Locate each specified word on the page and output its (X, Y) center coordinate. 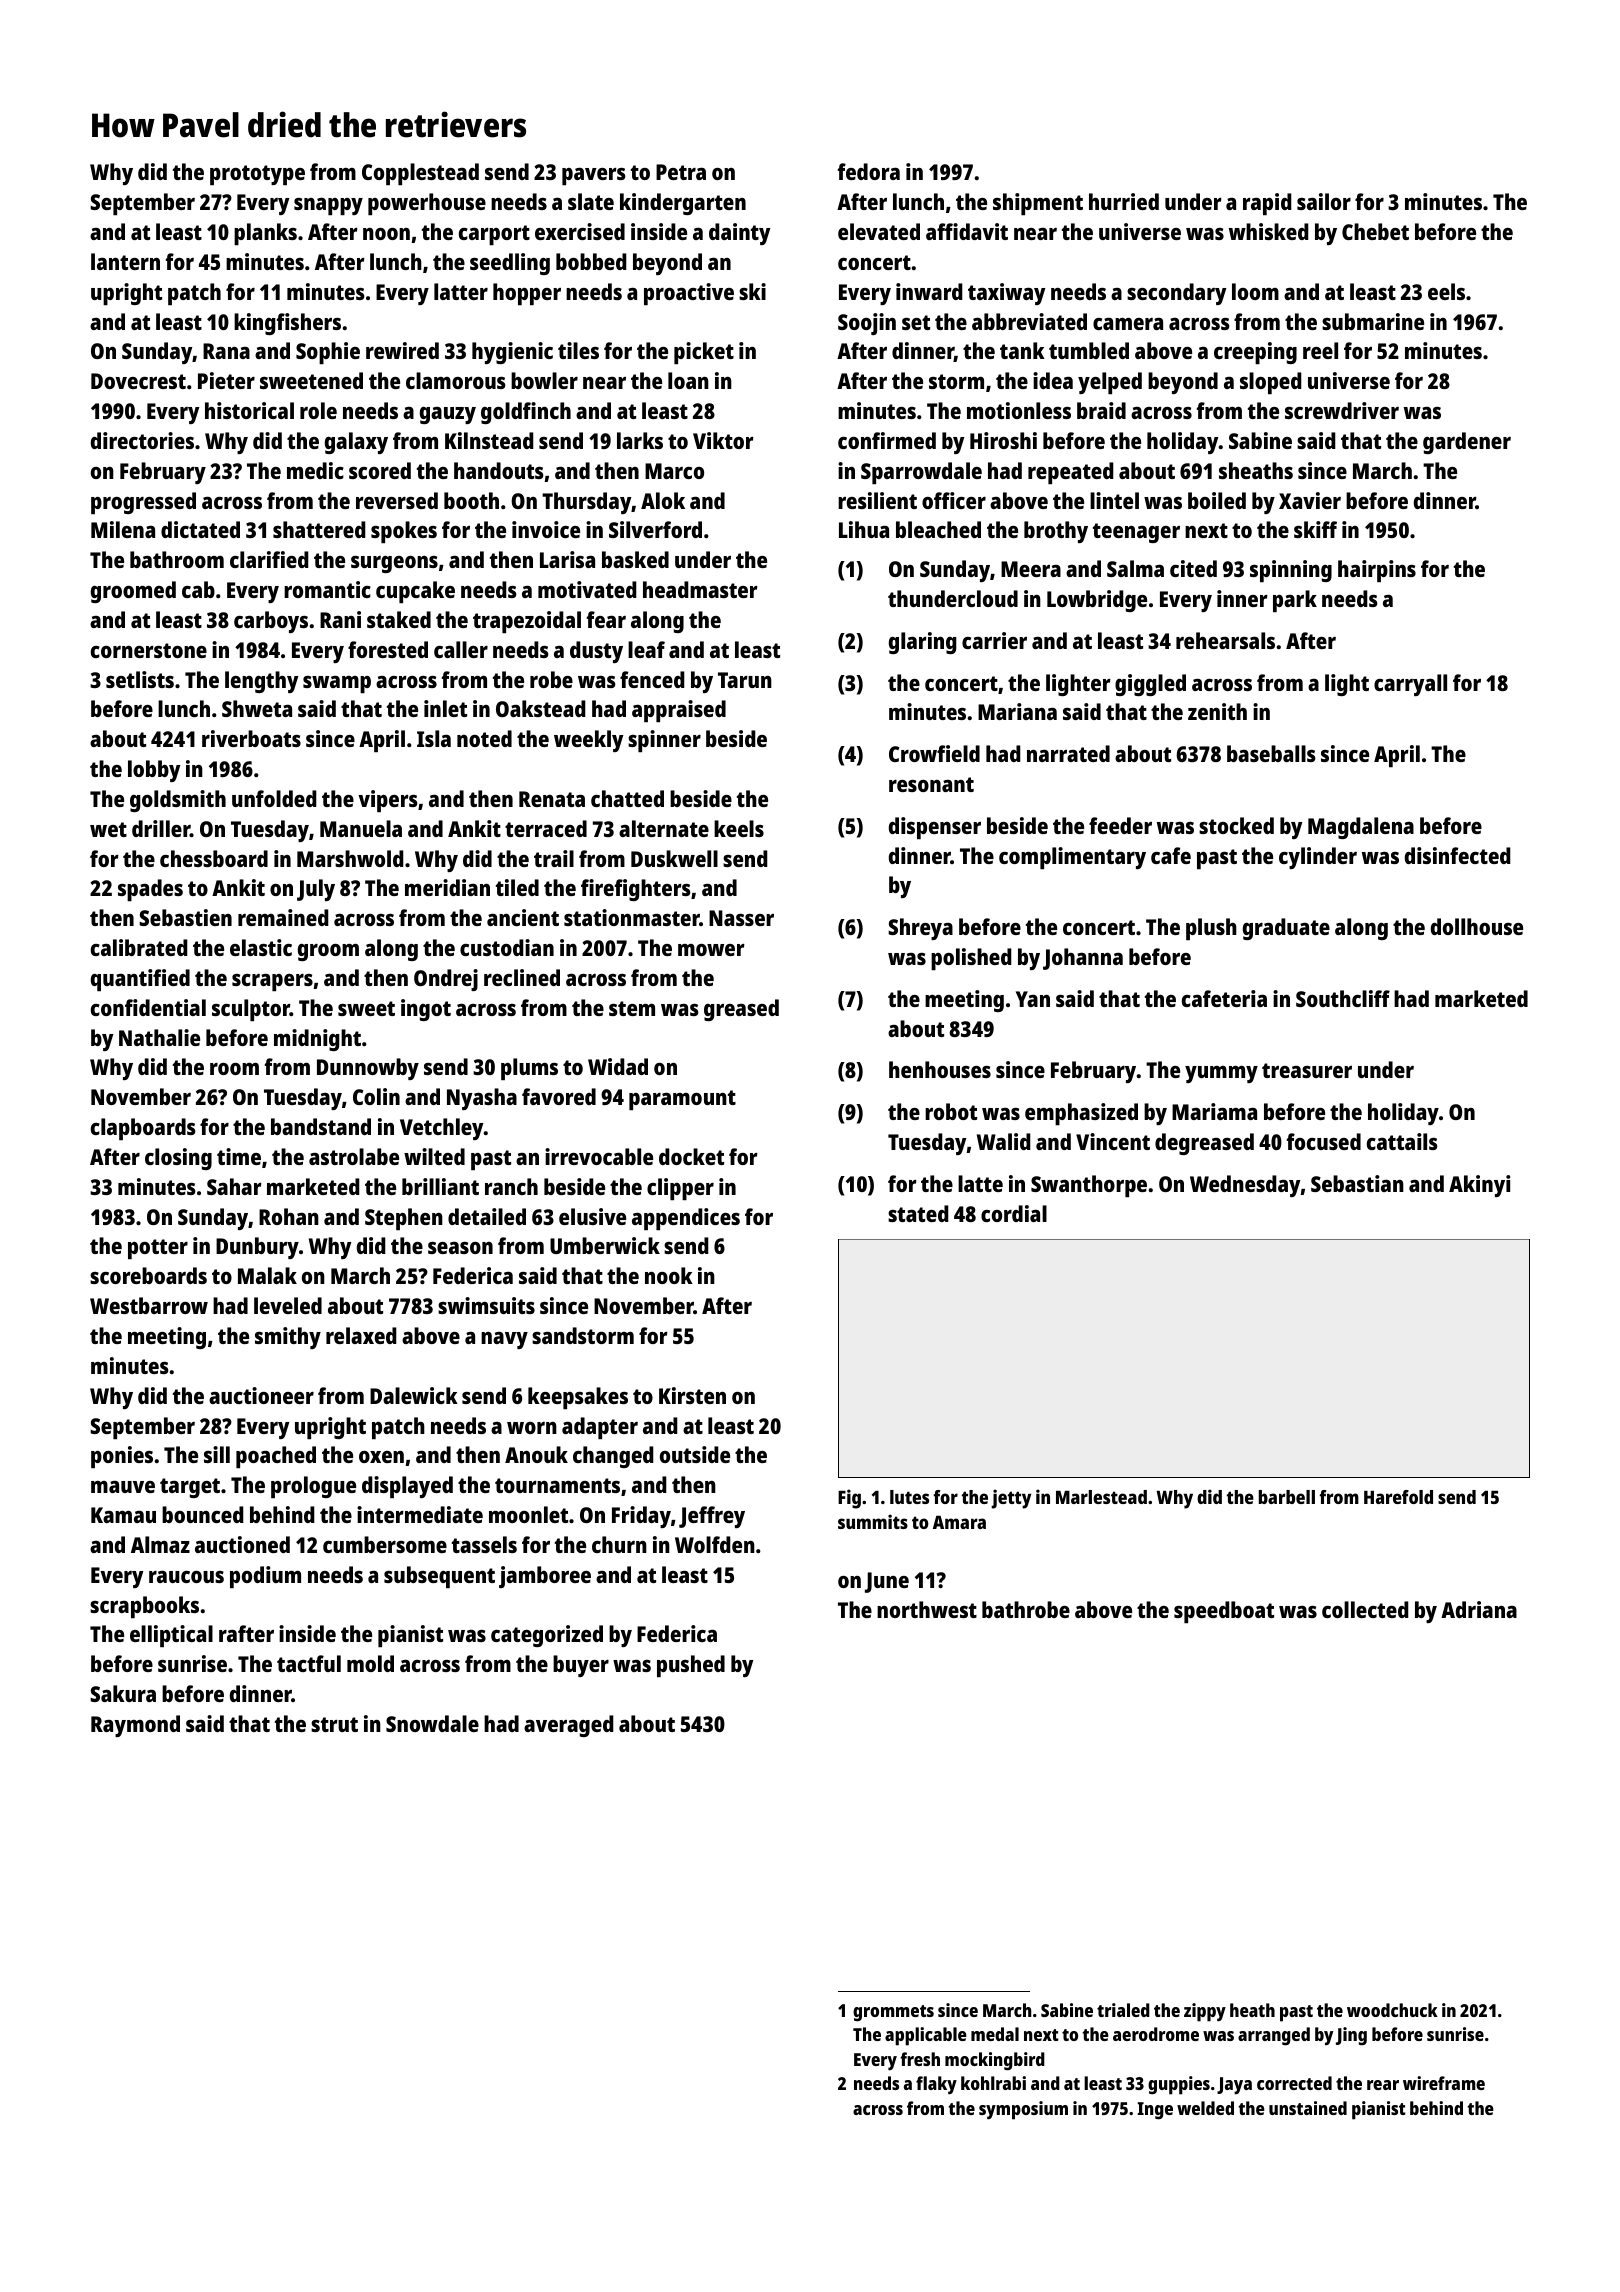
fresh (920, 2059)
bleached (938, 529)
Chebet (1375, 231)
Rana (226, 351)
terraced (546, 828)
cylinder (1318, 858)
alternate (664, 828)
